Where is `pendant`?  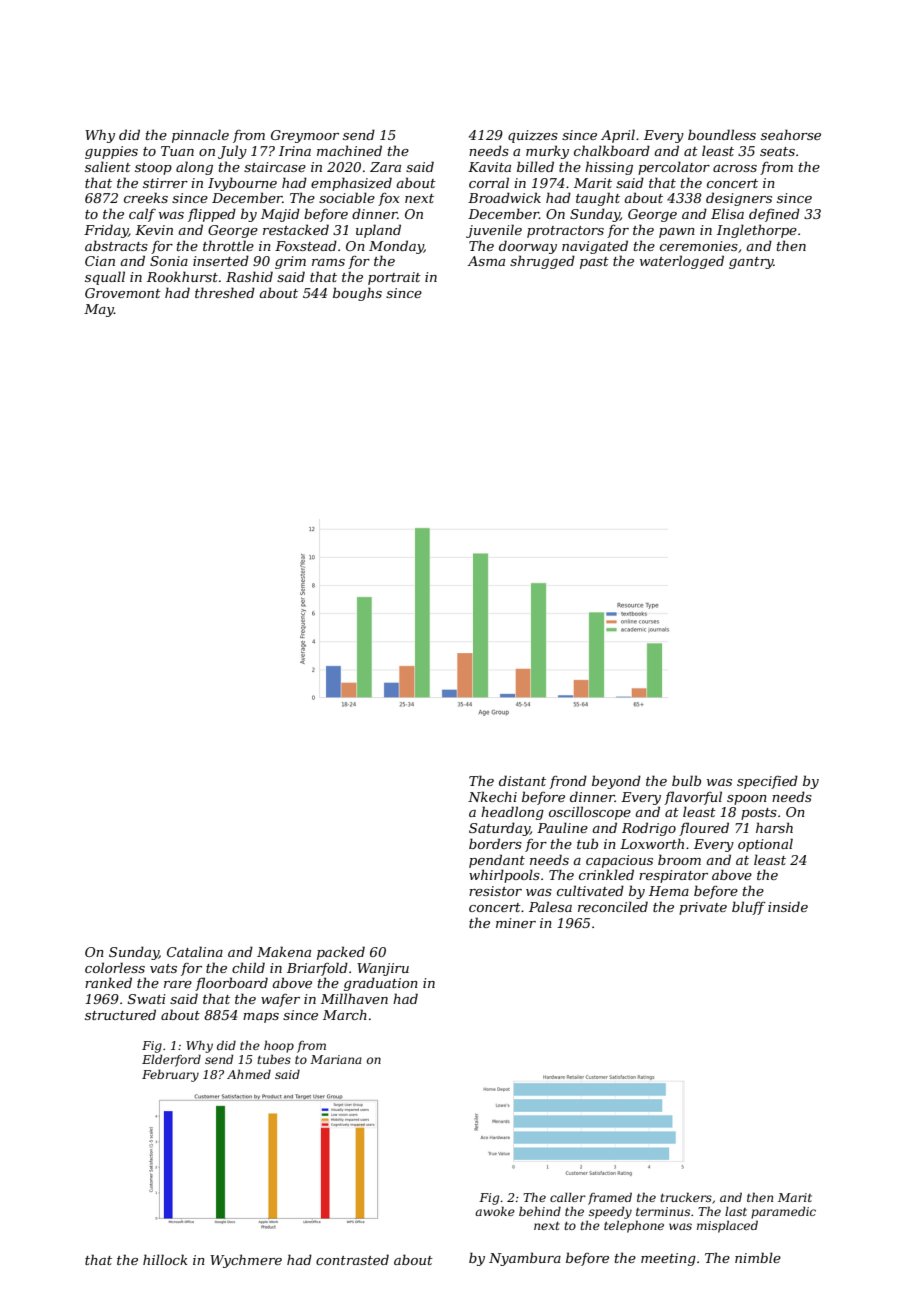
pendant is located at coordinates (497, 861).
